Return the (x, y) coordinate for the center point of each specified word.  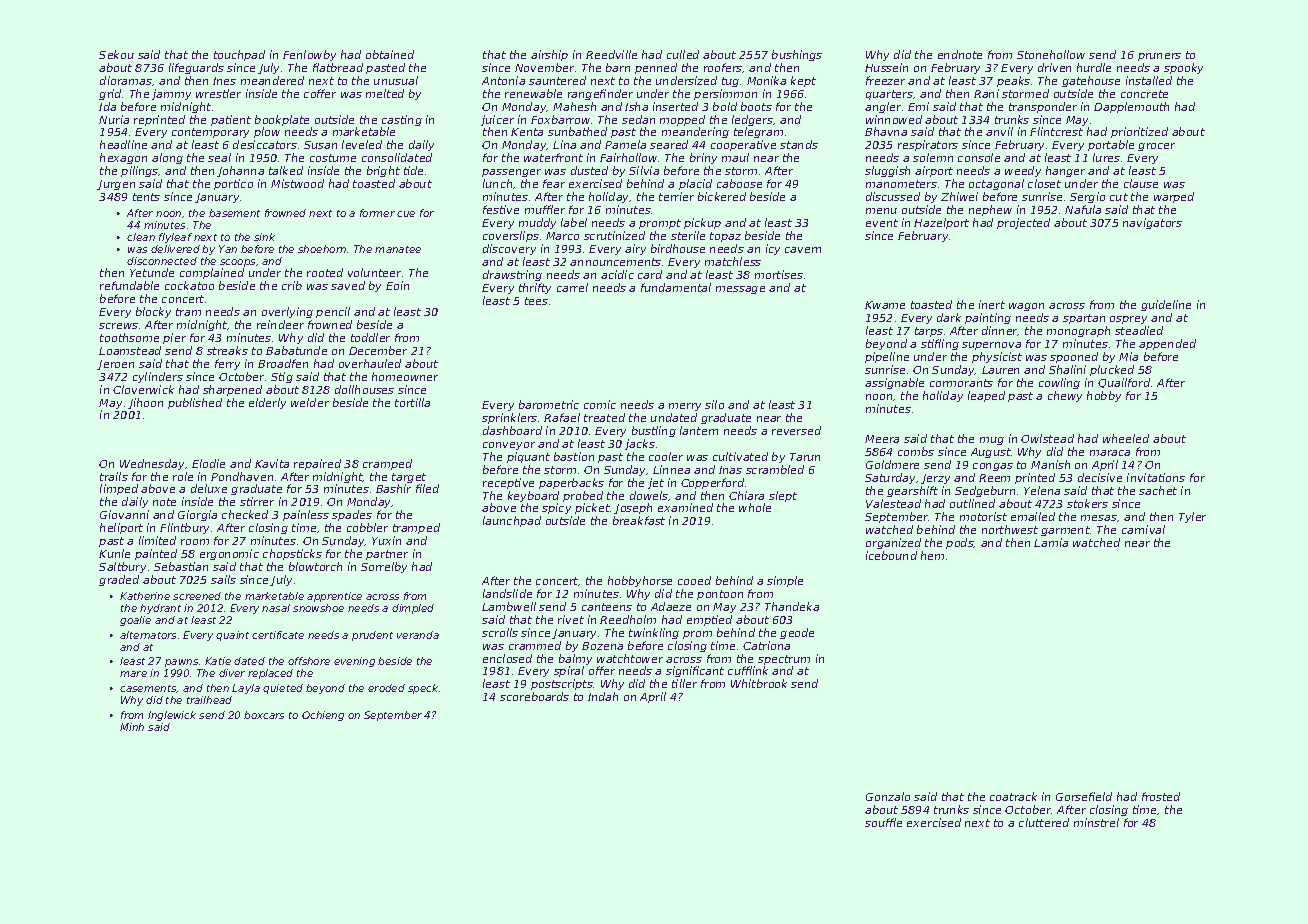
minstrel (1096, 822)
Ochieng (323, 716)
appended (1167, 344)
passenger (511, 173)
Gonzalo (888, 796)
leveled (362, 144)
